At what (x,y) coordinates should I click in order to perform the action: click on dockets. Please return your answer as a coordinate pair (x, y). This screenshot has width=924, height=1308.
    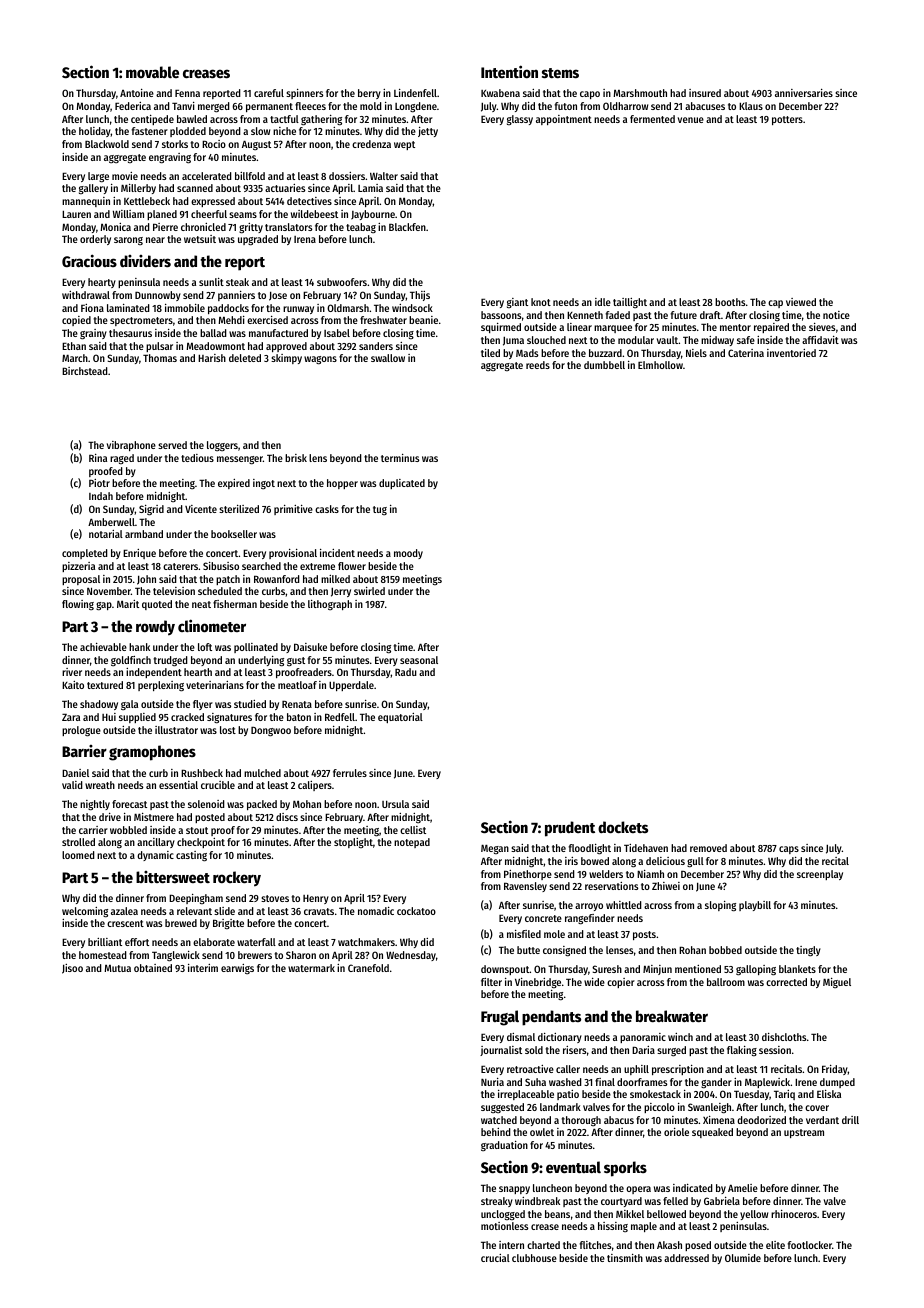
    Looking at the image, I should click on (623, 827).
